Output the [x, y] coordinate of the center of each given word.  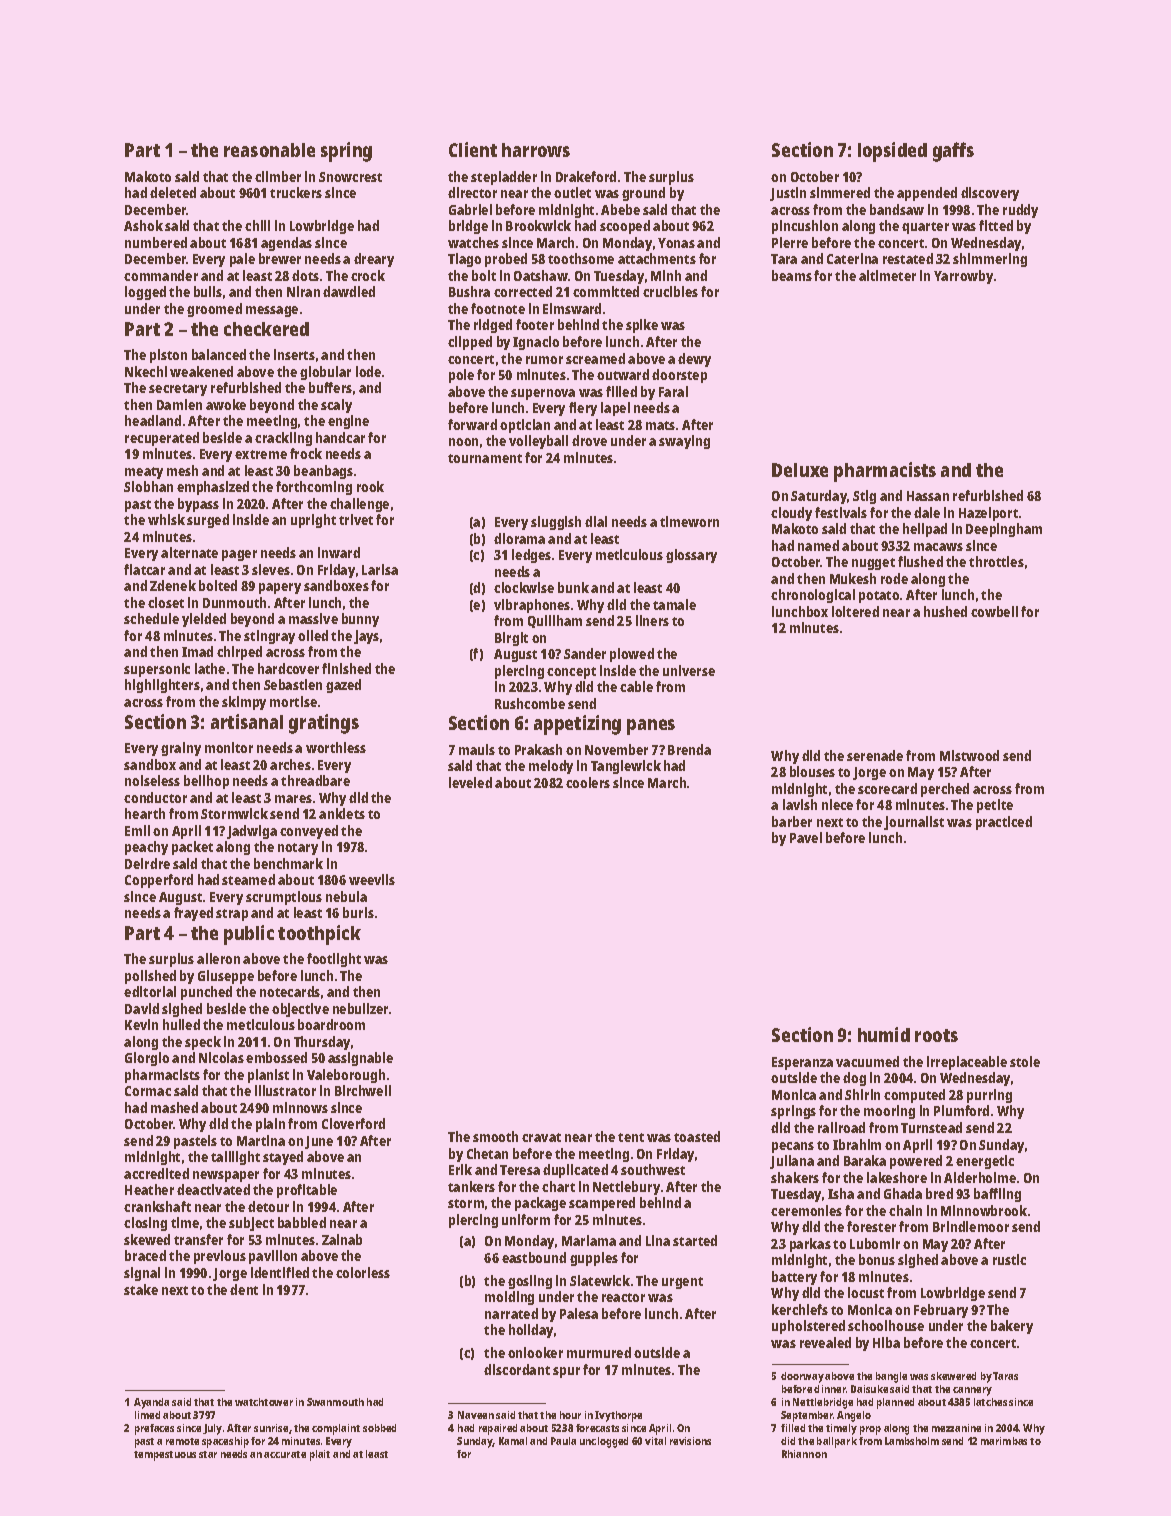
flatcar [144, 569]
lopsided [892, 152]
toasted [697, 1136]
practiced [1004, 823]
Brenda [689, 749]
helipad [925, 530]
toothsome [581, 258]
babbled [302, 1222]
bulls [208, 291]
